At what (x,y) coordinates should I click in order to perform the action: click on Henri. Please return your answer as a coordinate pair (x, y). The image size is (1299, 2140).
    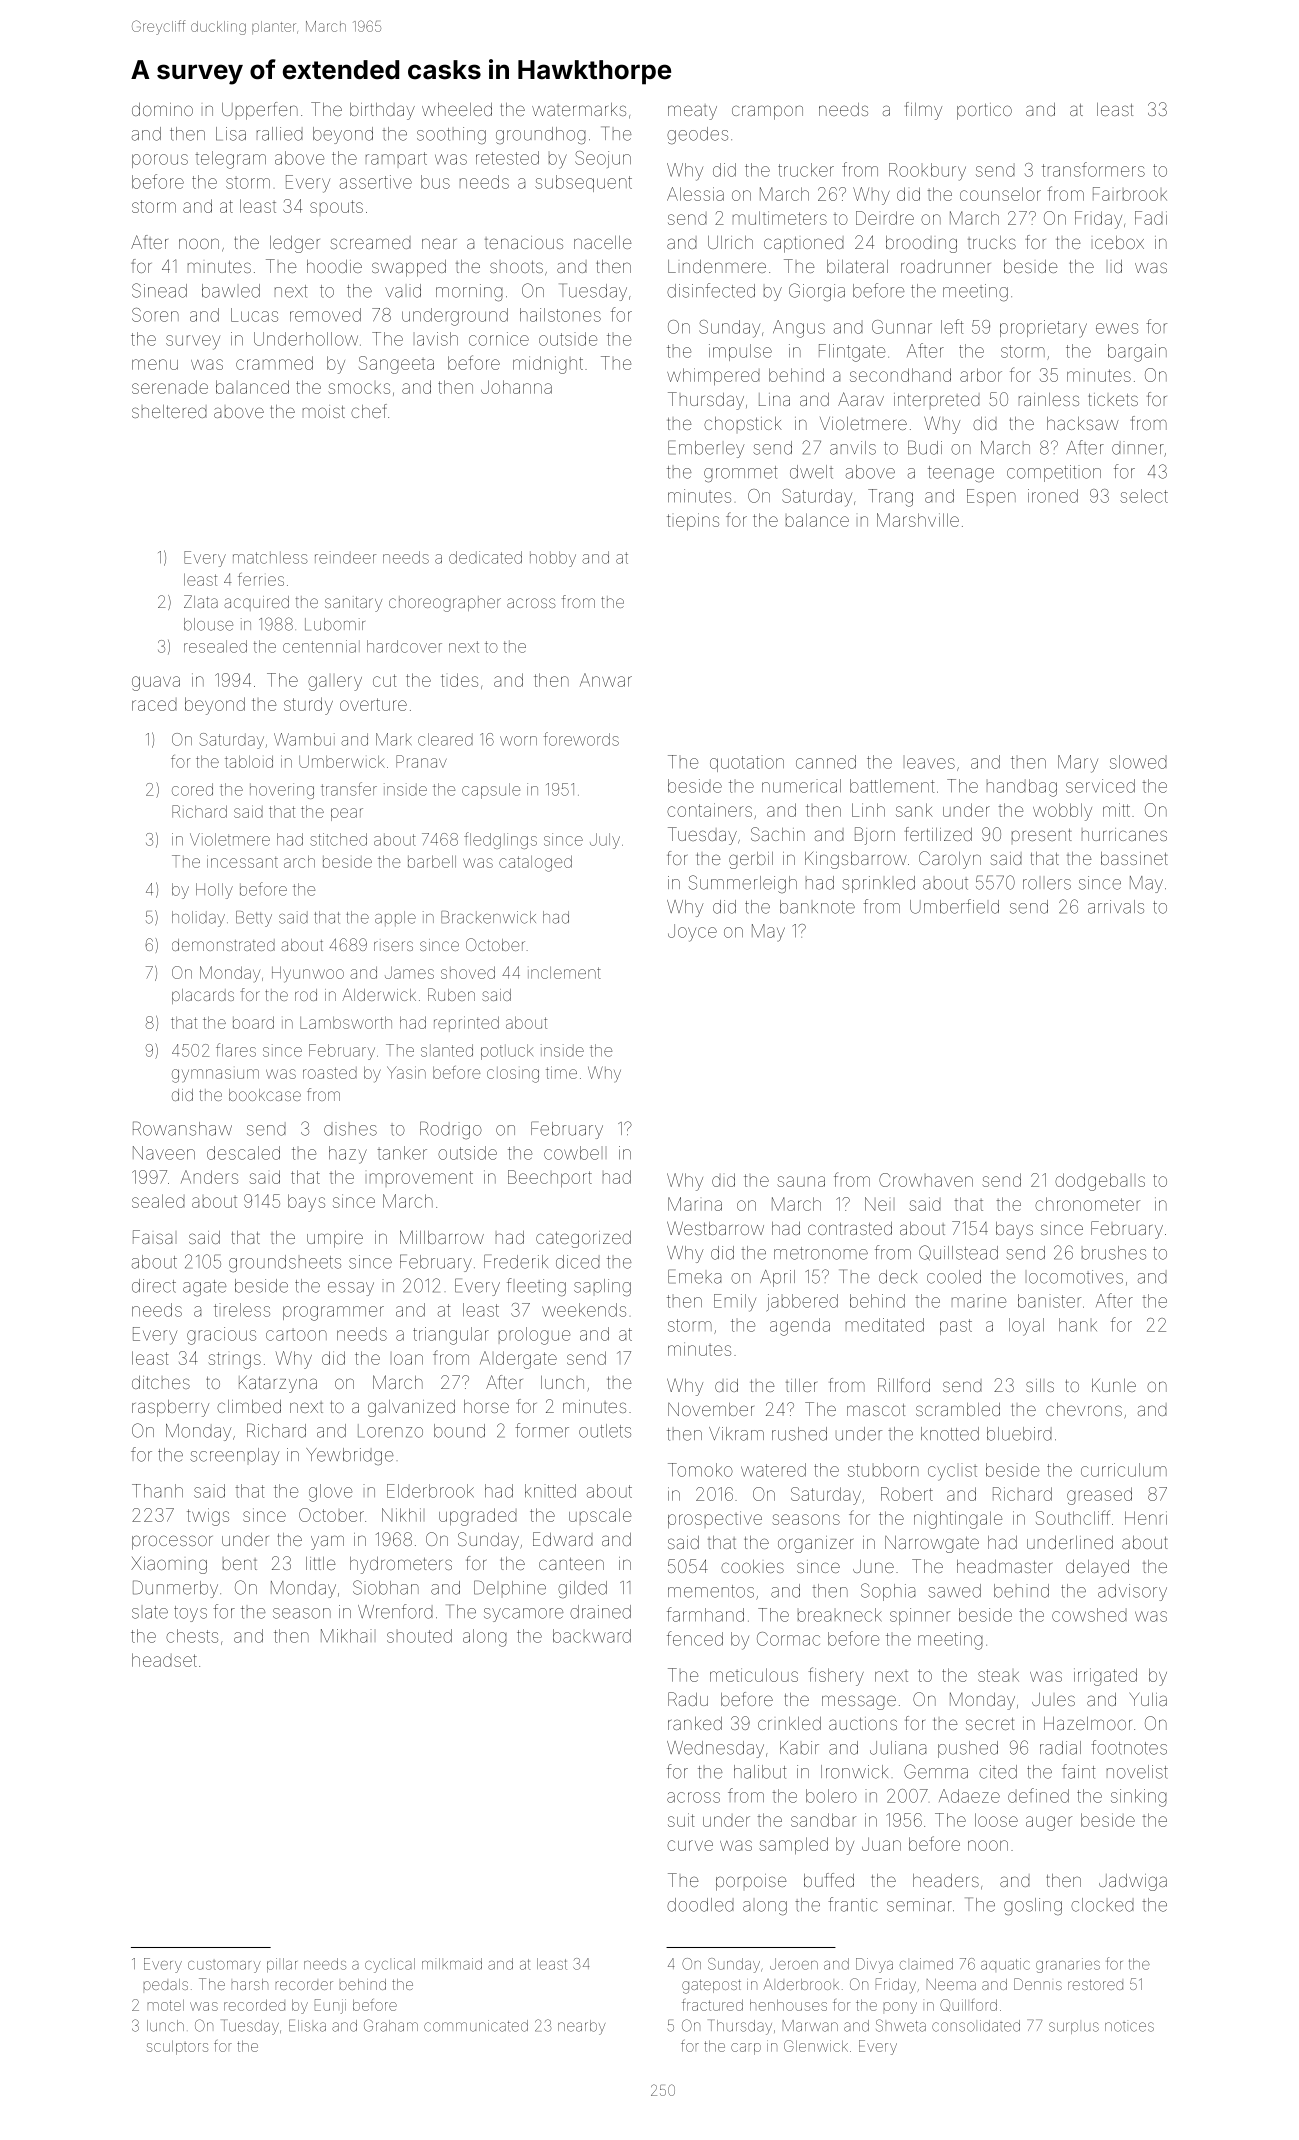
    Looking at the image, I should click on (1146, 1518).
